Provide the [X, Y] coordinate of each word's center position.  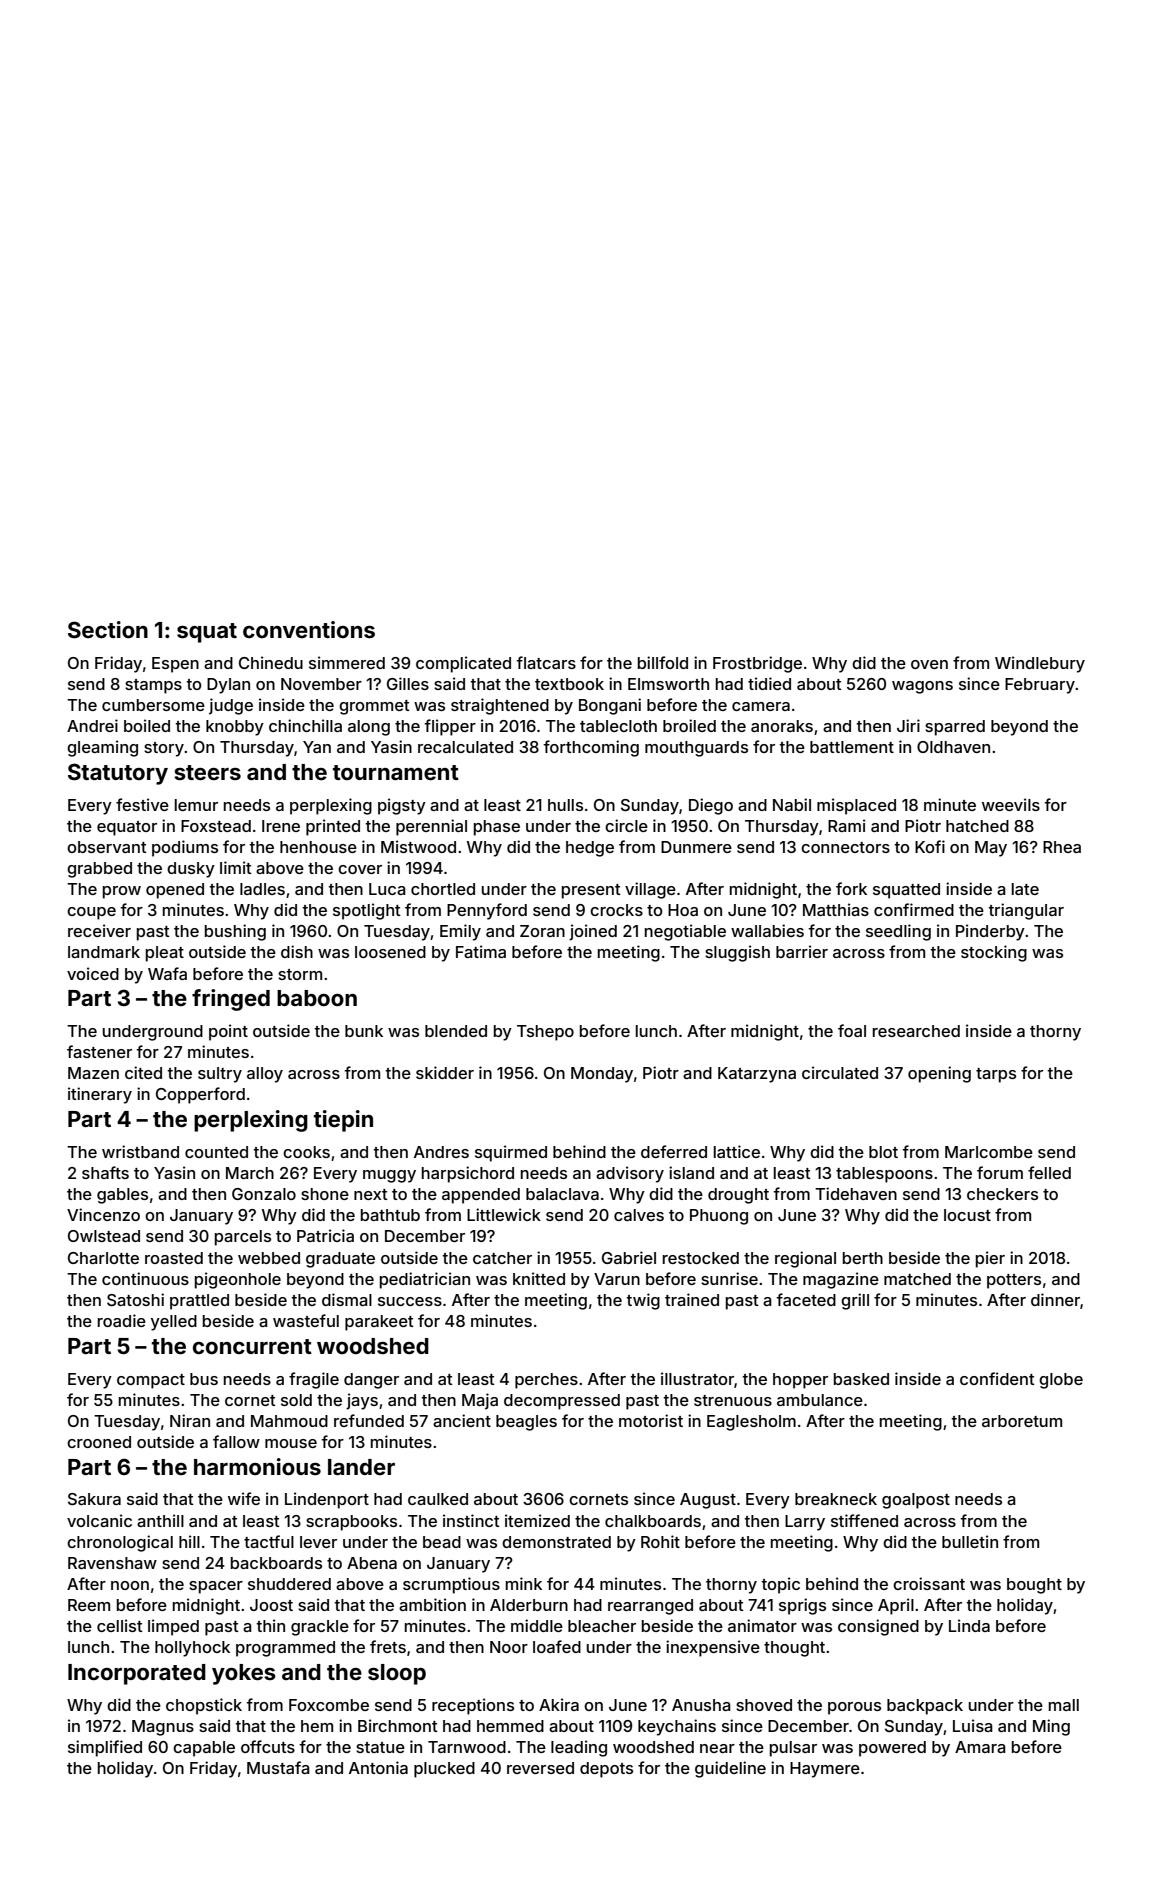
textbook [569, 684]
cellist [120, 1625]
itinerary [100, 1095]
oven [929, 664]
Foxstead [216, 826]
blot [883, 1152]
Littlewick [504, 1214]
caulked [438, 1499]
